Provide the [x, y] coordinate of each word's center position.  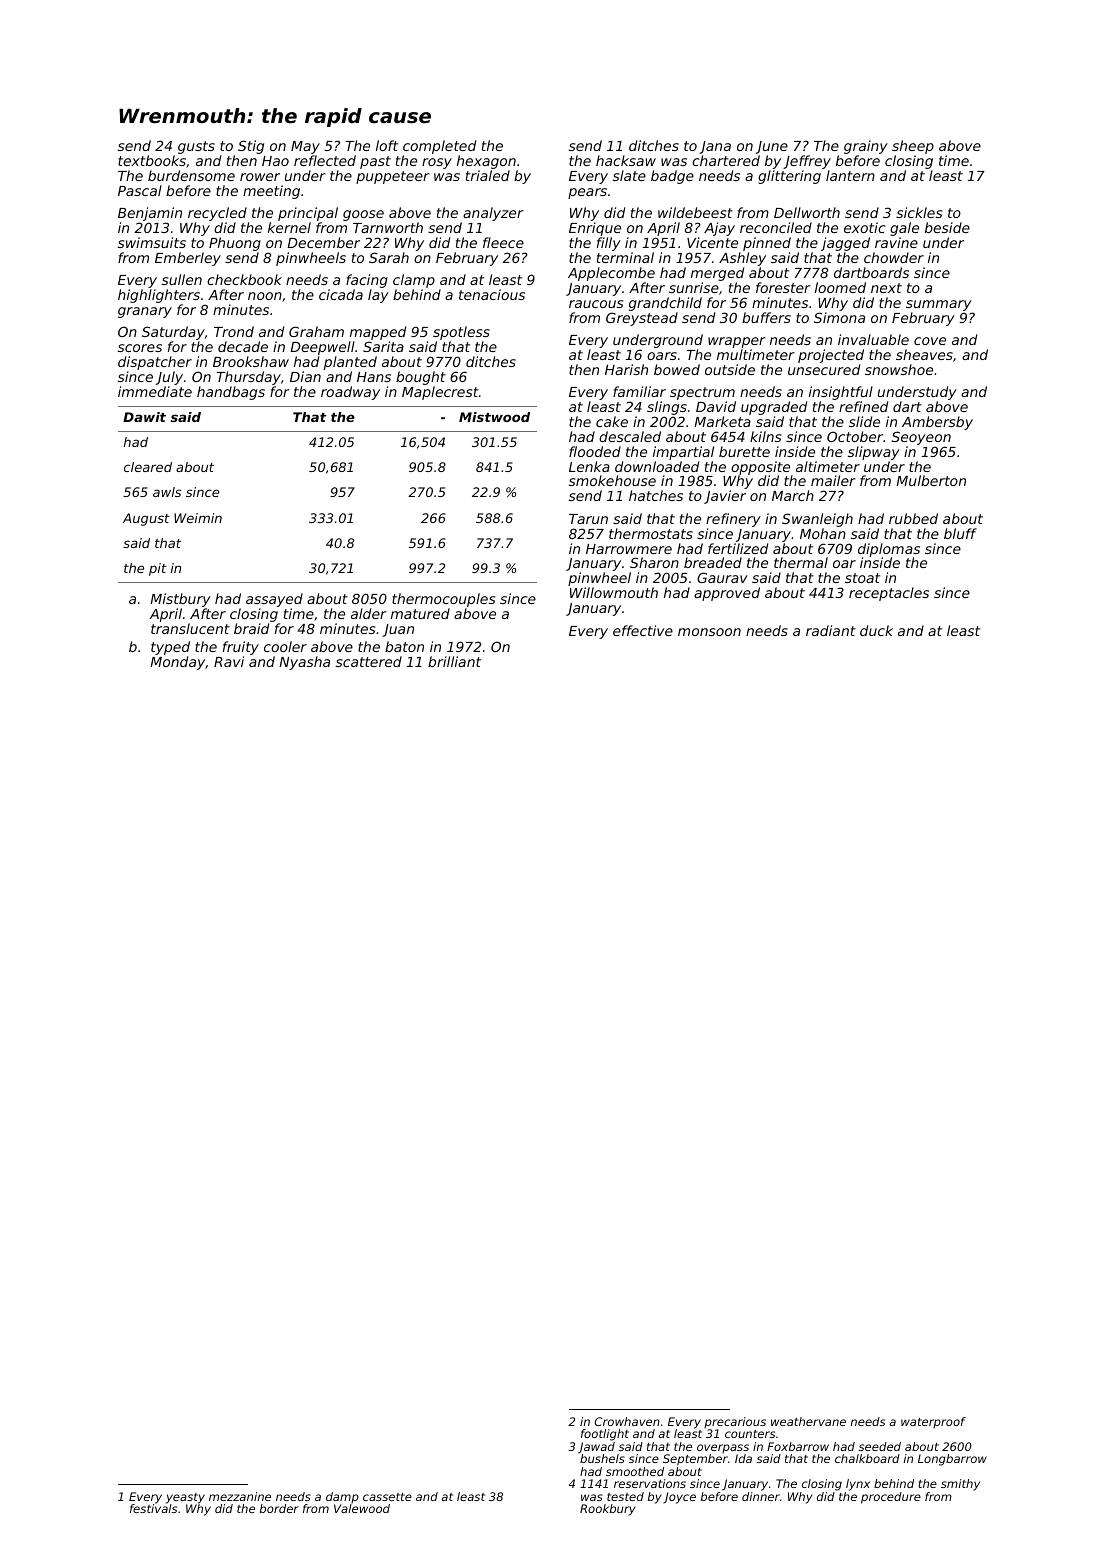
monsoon [709, 632]
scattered [369, 661]
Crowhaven [627, 1421]
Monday [177, 663]
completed [439, 147]
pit [158, 569]
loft [387, 145]
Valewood [362, 1508]
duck [876, 630]
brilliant [454, 661]
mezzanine [240, 1496]
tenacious [492, 294]
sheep [913, 147]
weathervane [808, 1421]
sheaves [924, 354]
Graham [316, 331]
